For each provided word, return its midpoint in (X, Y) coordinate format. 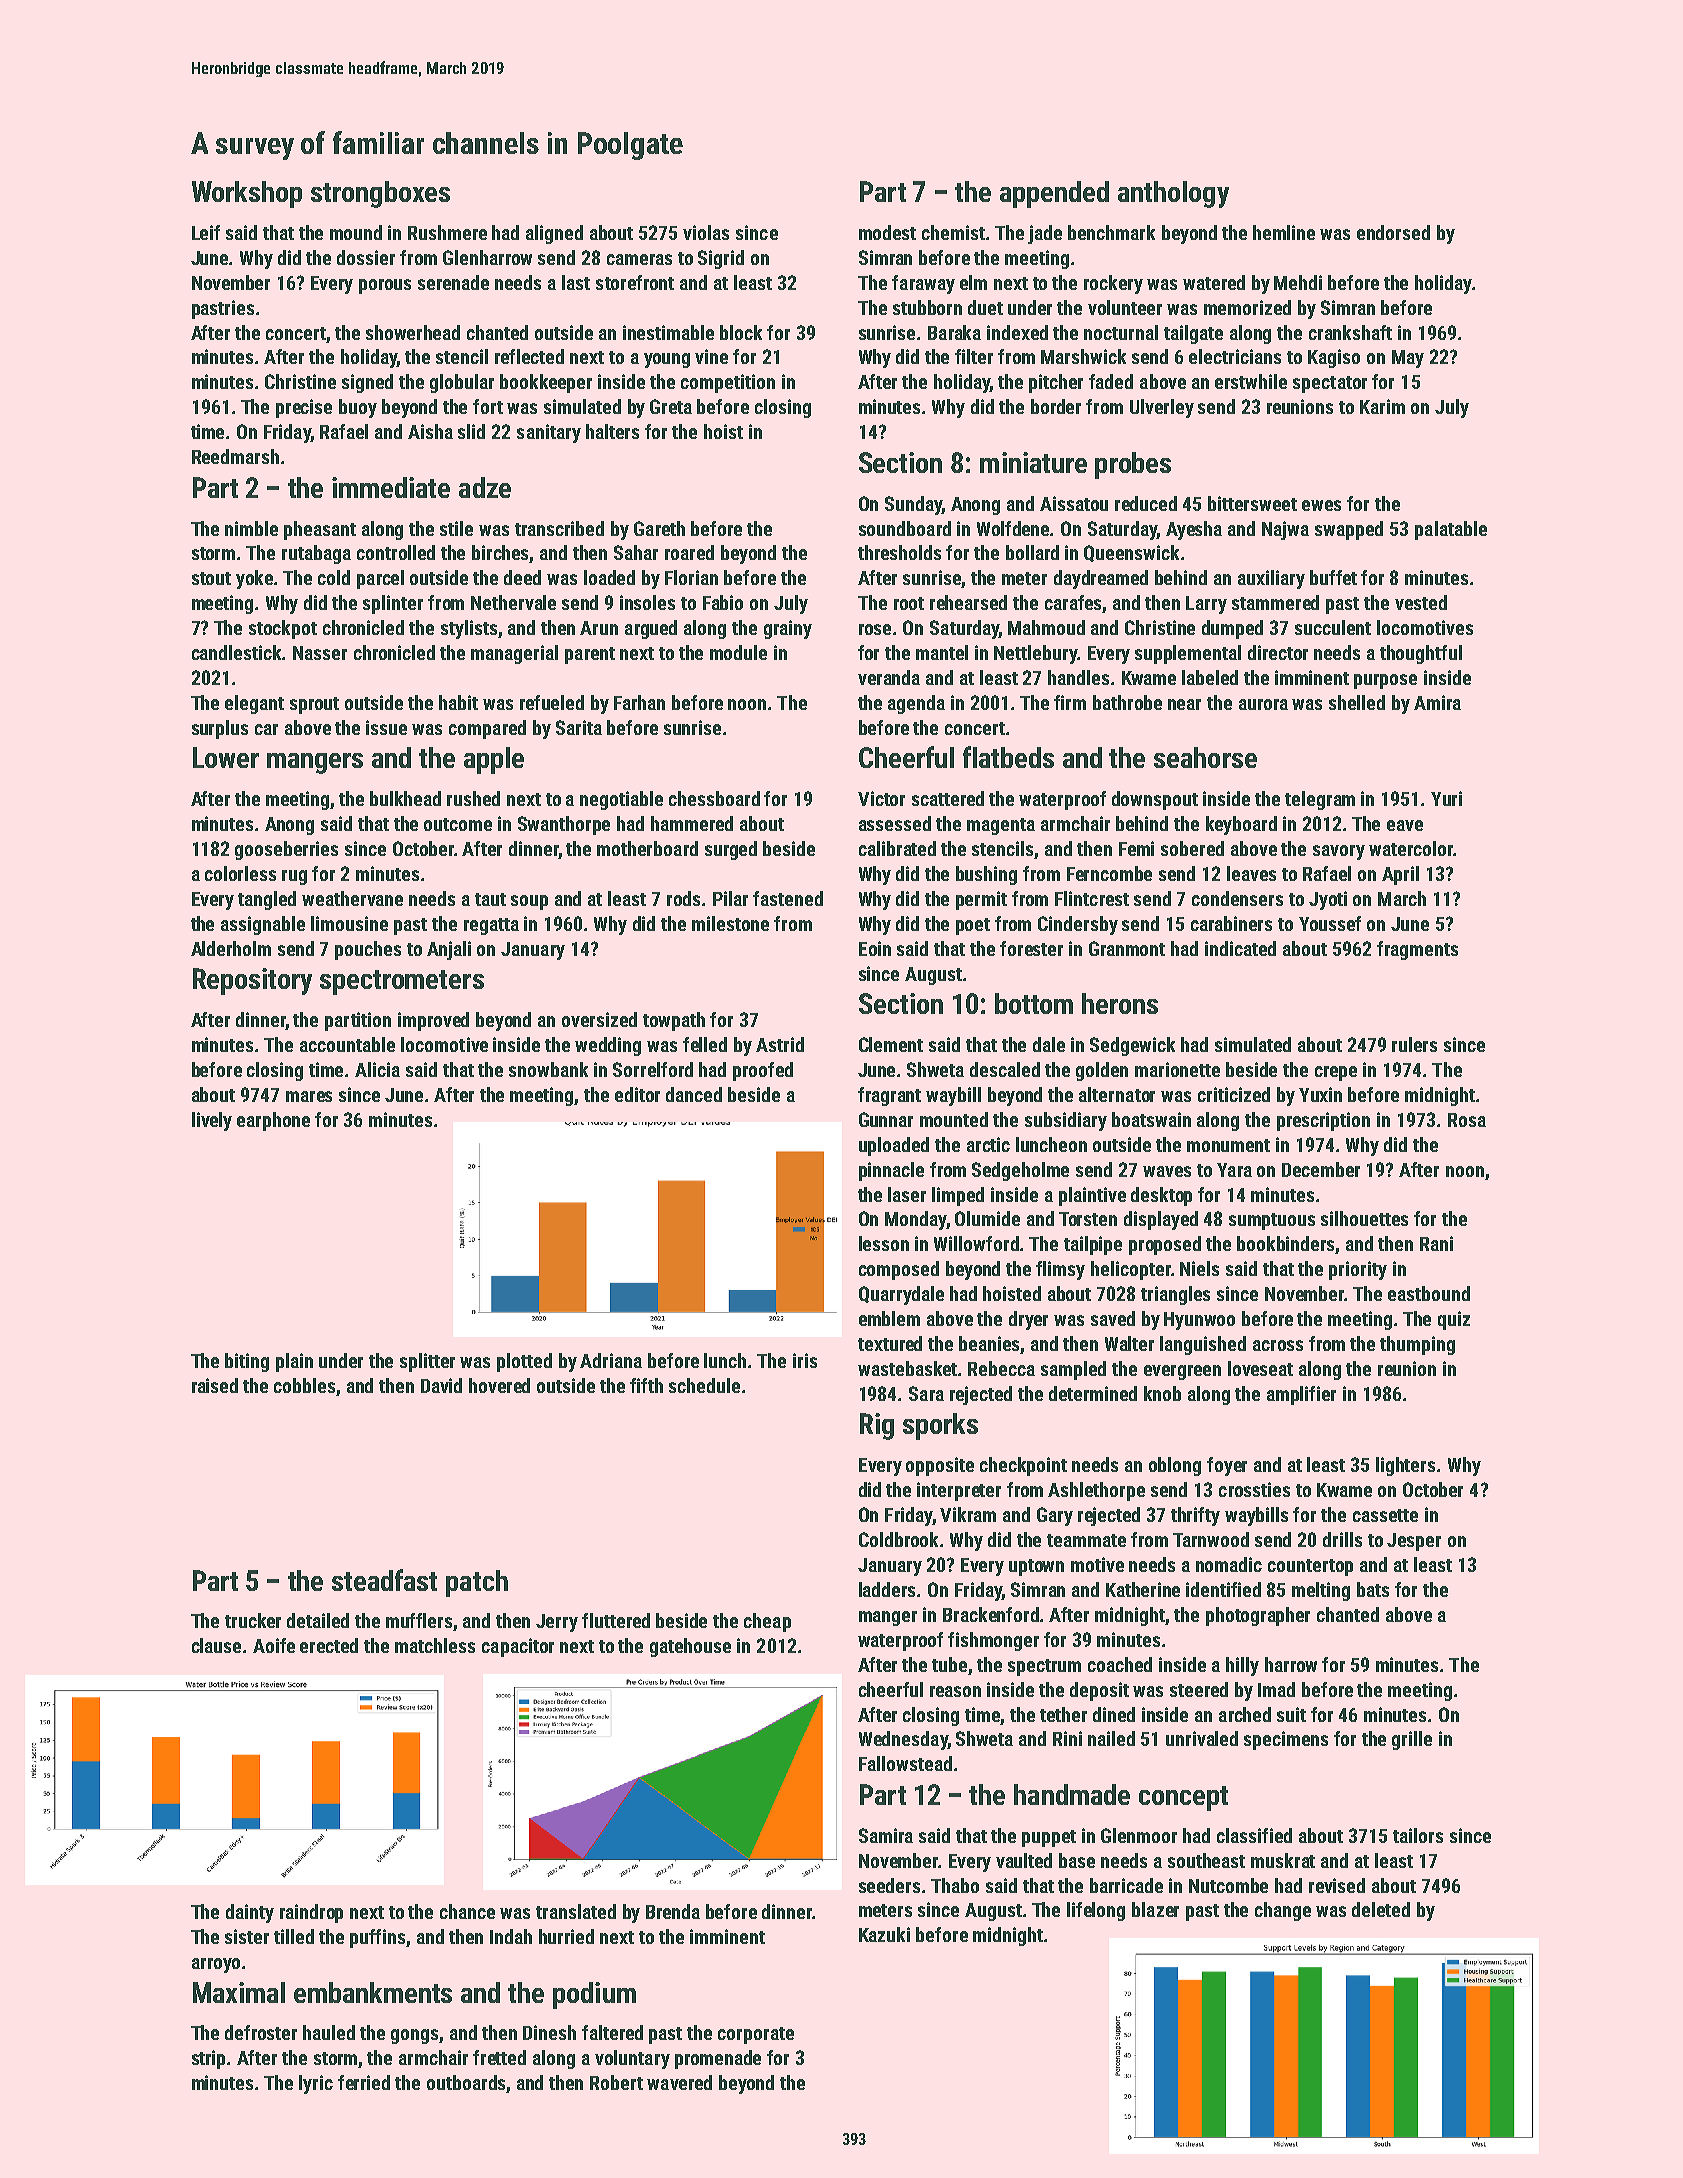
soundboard (905, 528)
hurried (566, 1936)
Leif (206, 232)
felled (705, 1044)
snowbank (548, 1069)
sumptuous (1272, 1221)
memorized (1247, 307)
